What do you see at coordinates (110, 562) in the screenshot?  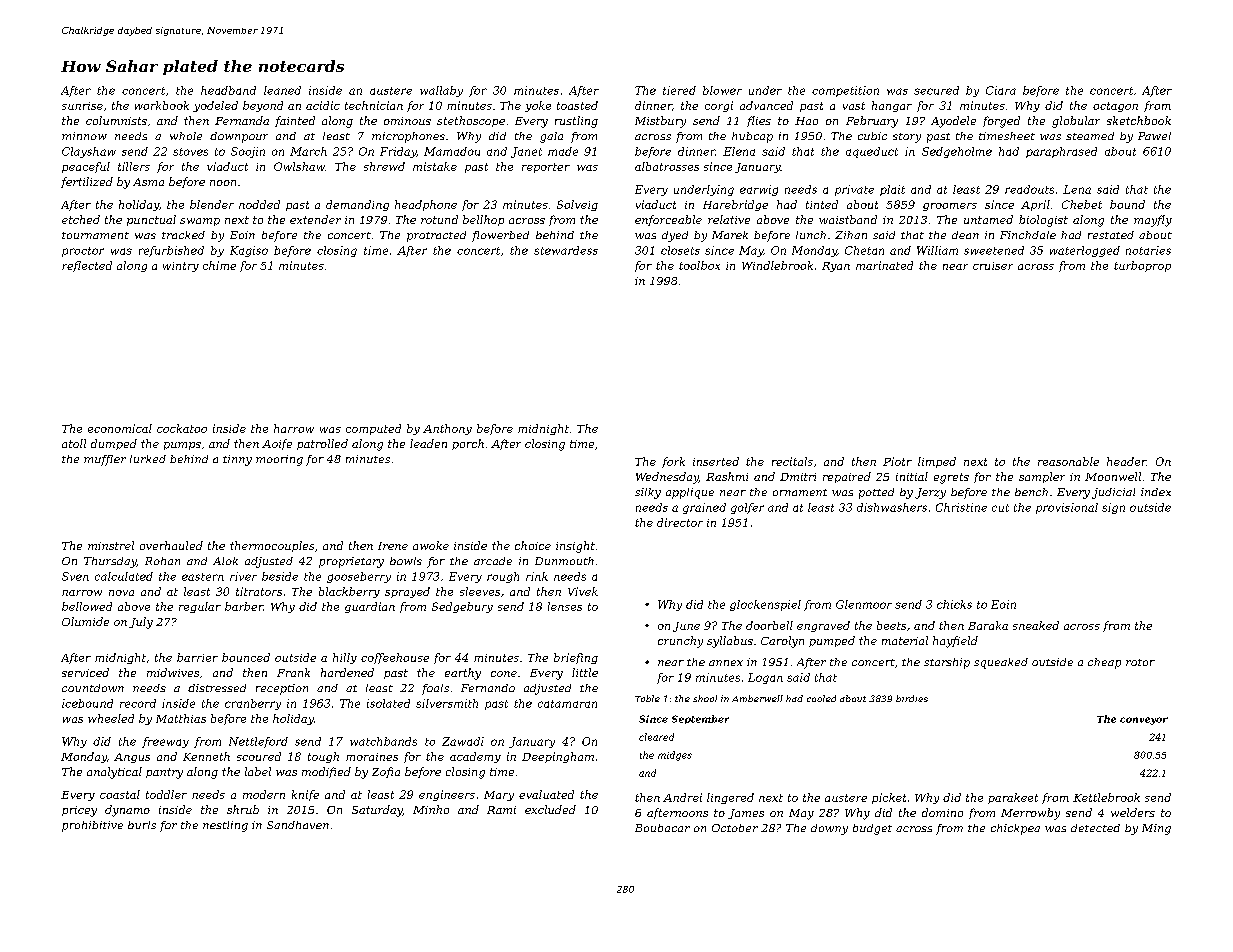 I see `Thursday` at bounding box center [110, 562].
